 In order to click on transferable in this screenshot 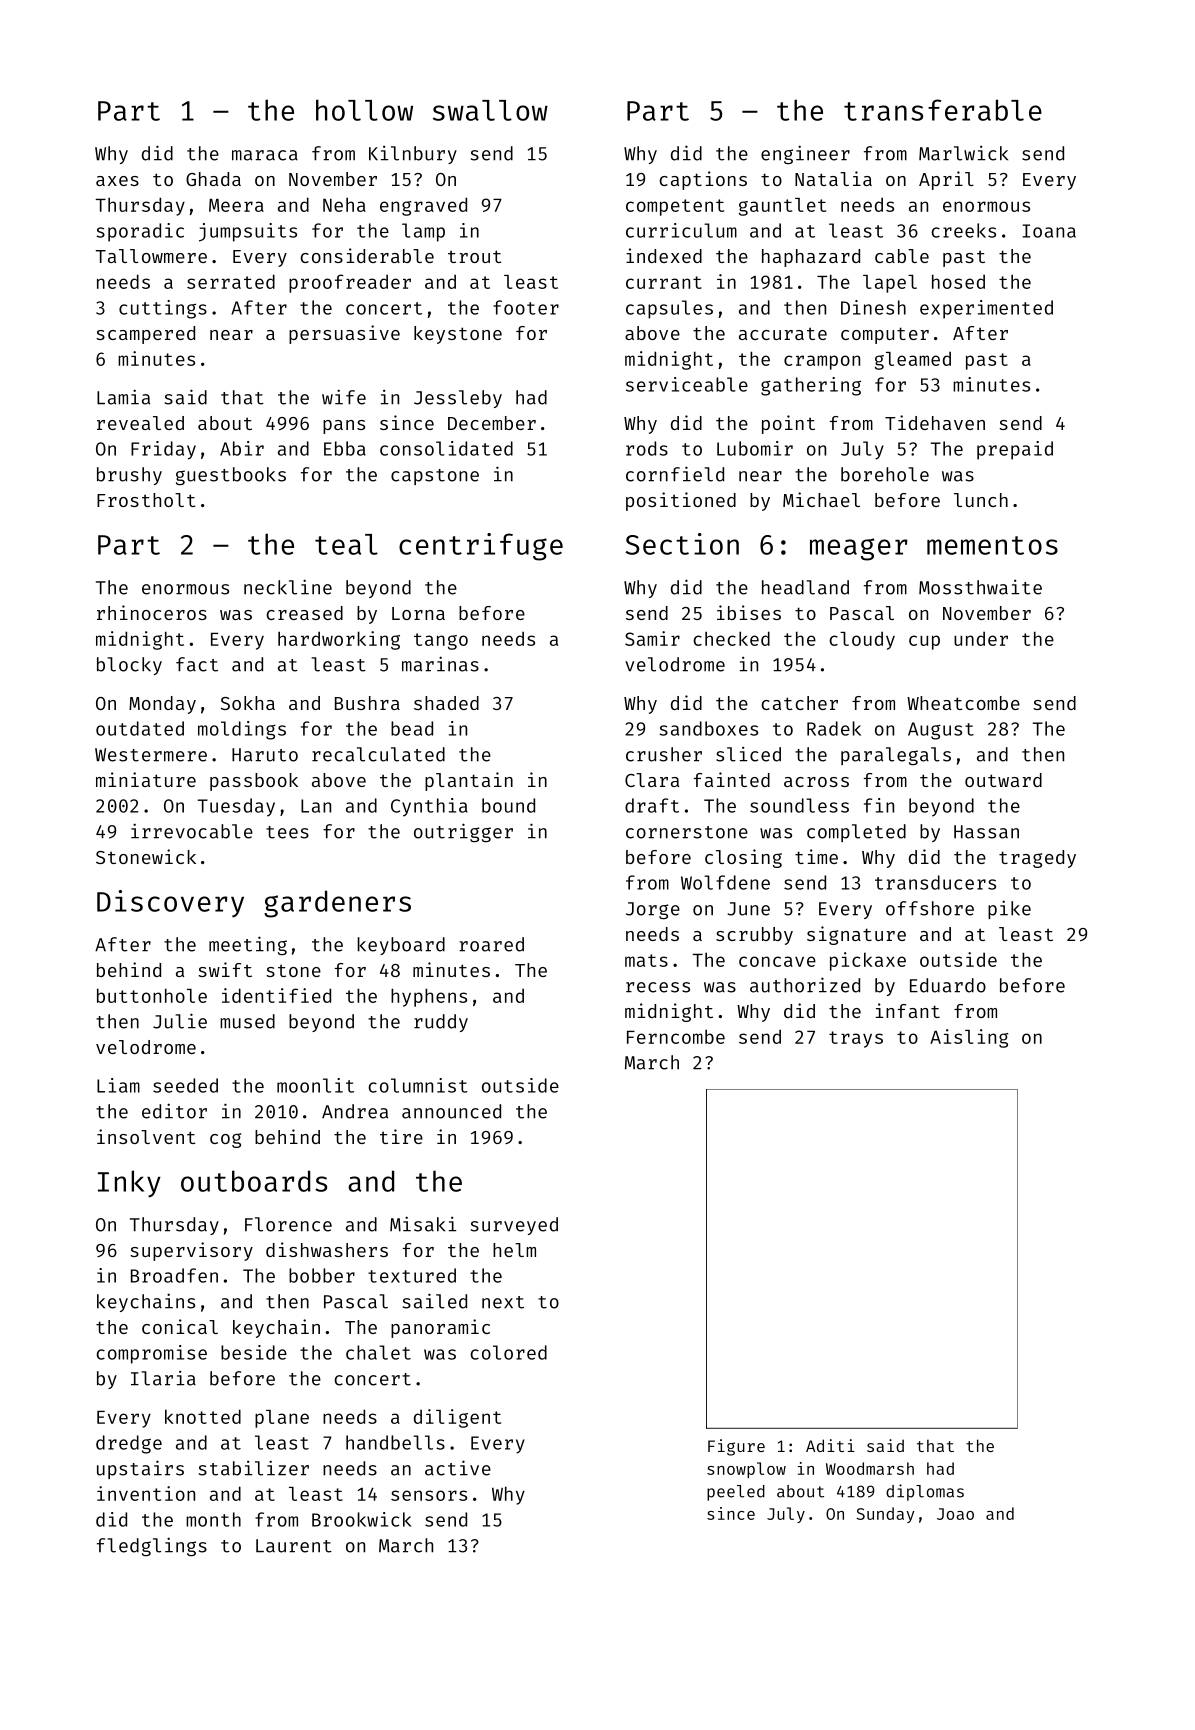, I will do `click(943, 110)`.
